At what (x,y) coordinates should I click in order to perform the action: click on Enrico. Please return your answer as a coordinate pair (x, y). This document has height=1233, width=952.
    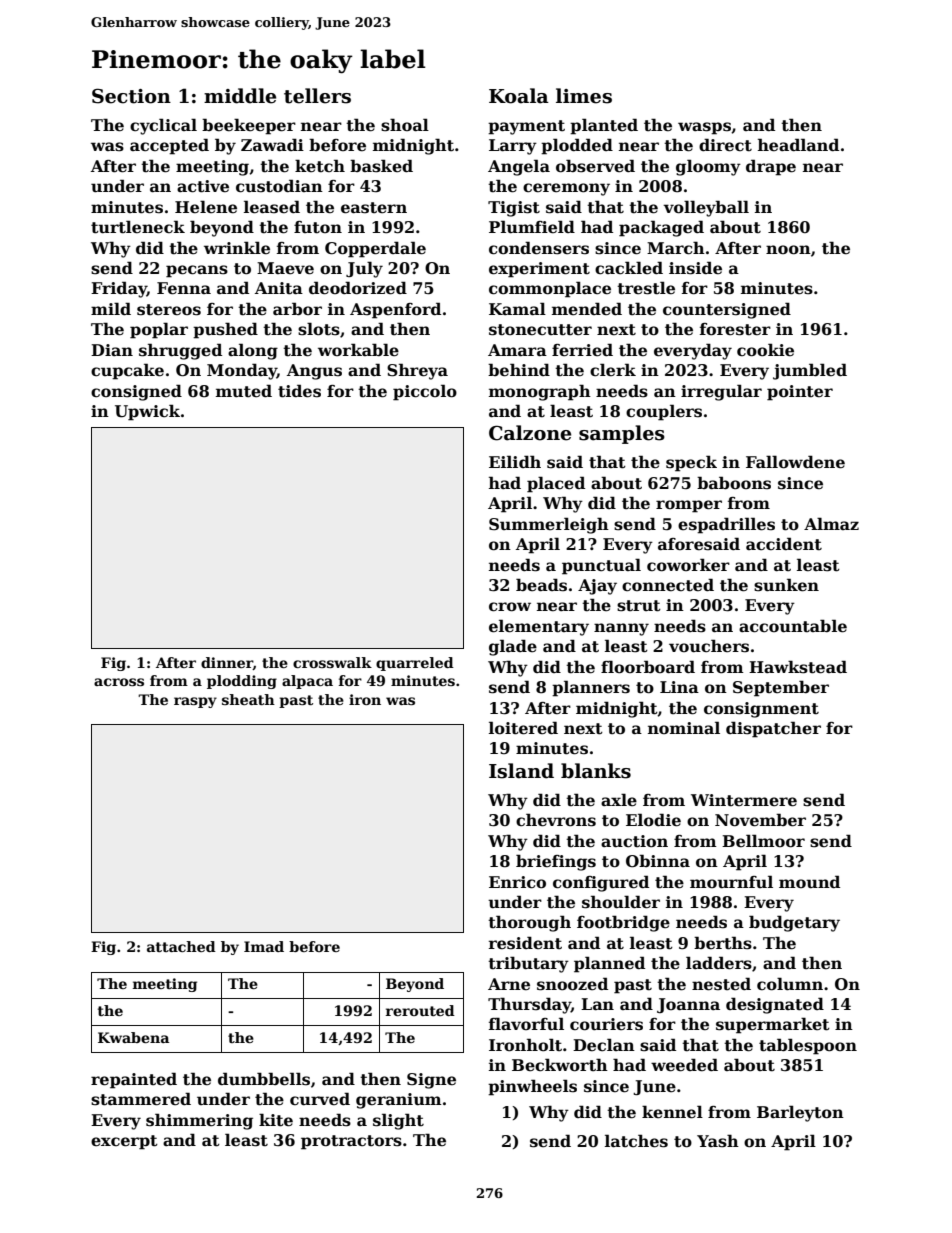
    Looking at the image, I should click on (517, 882).
